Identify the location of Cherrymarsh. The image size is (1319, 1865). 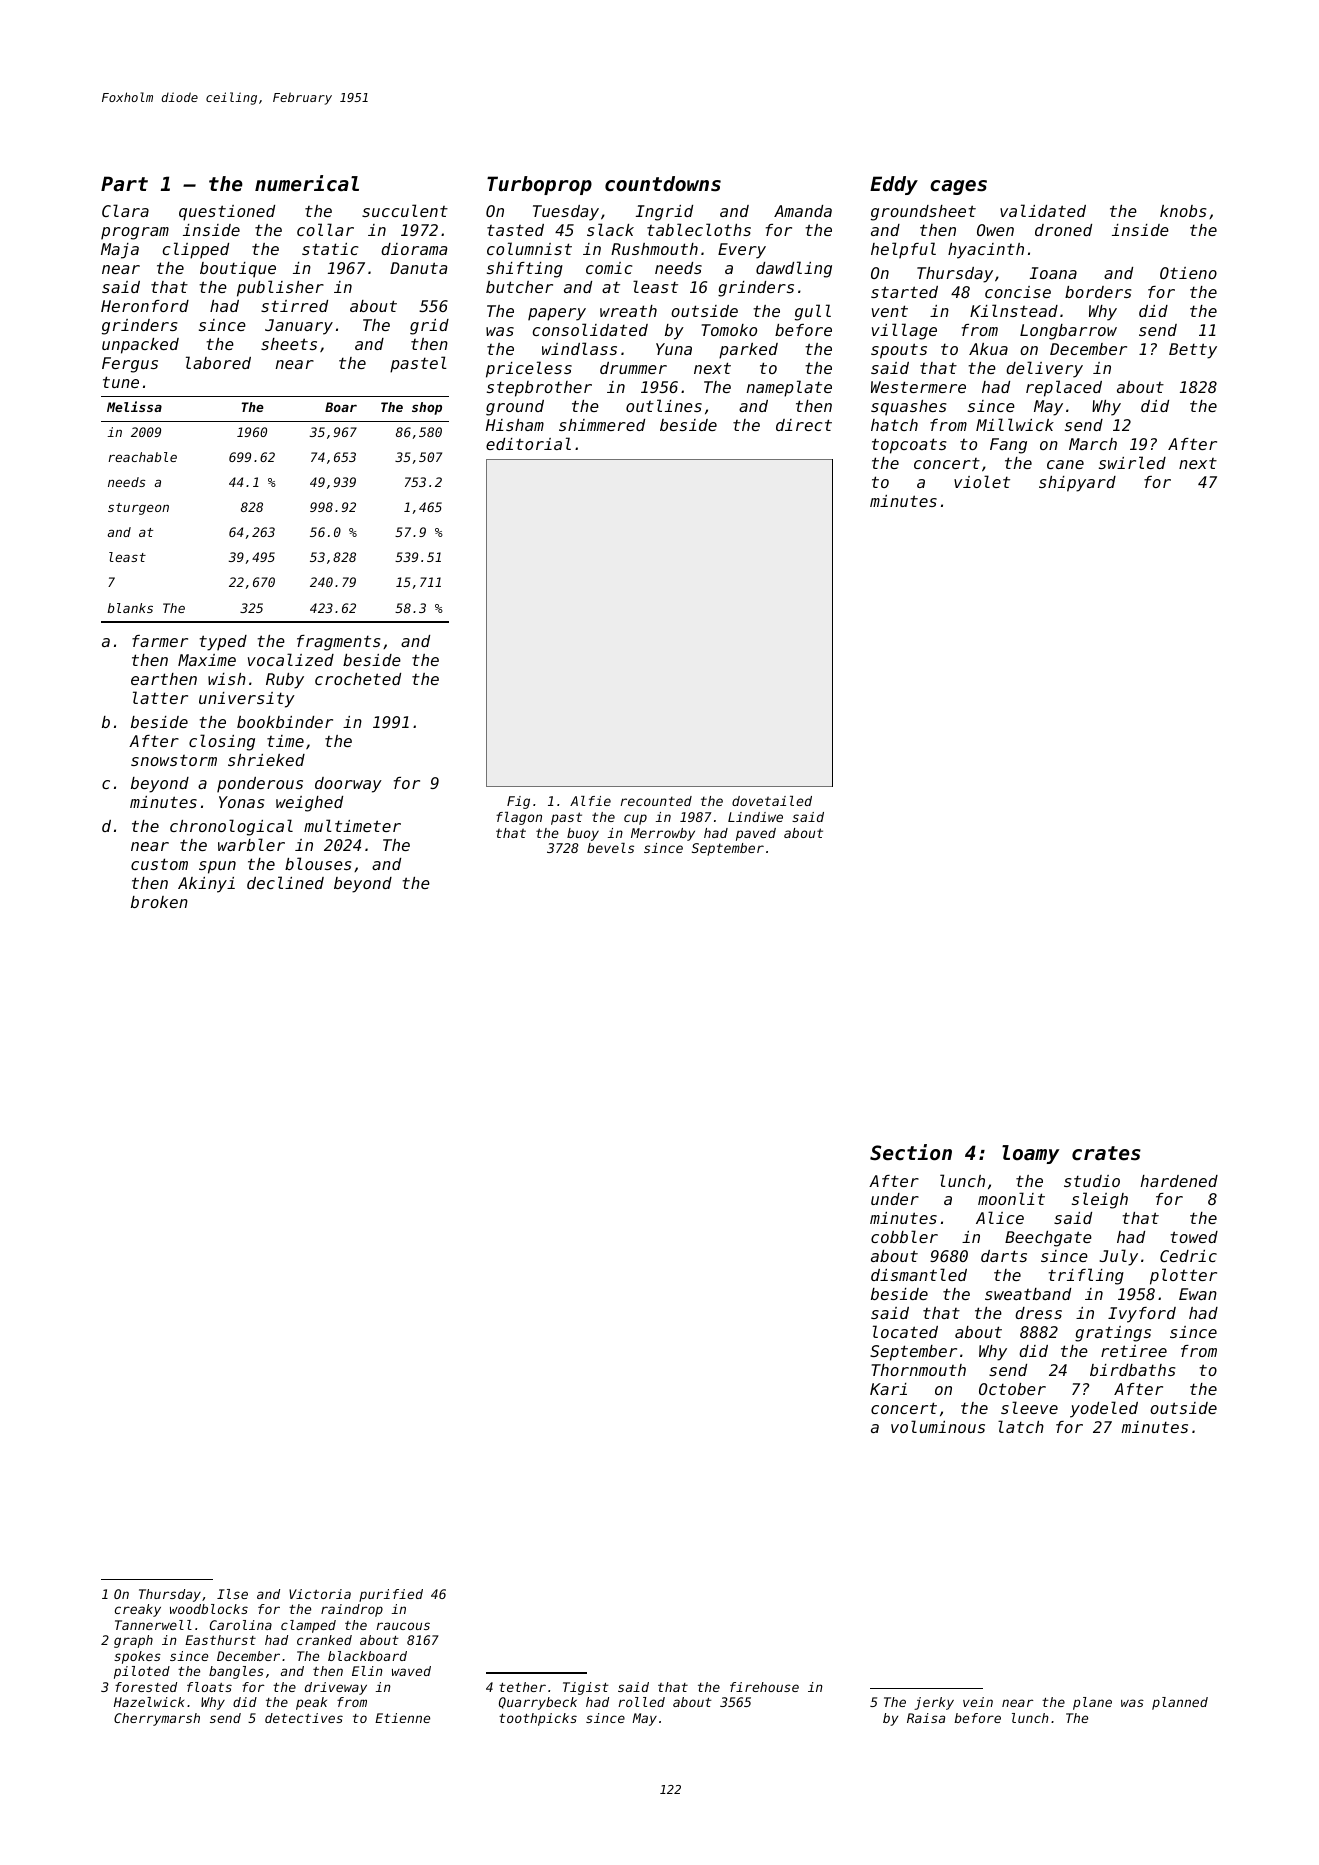
(157, 1719).
